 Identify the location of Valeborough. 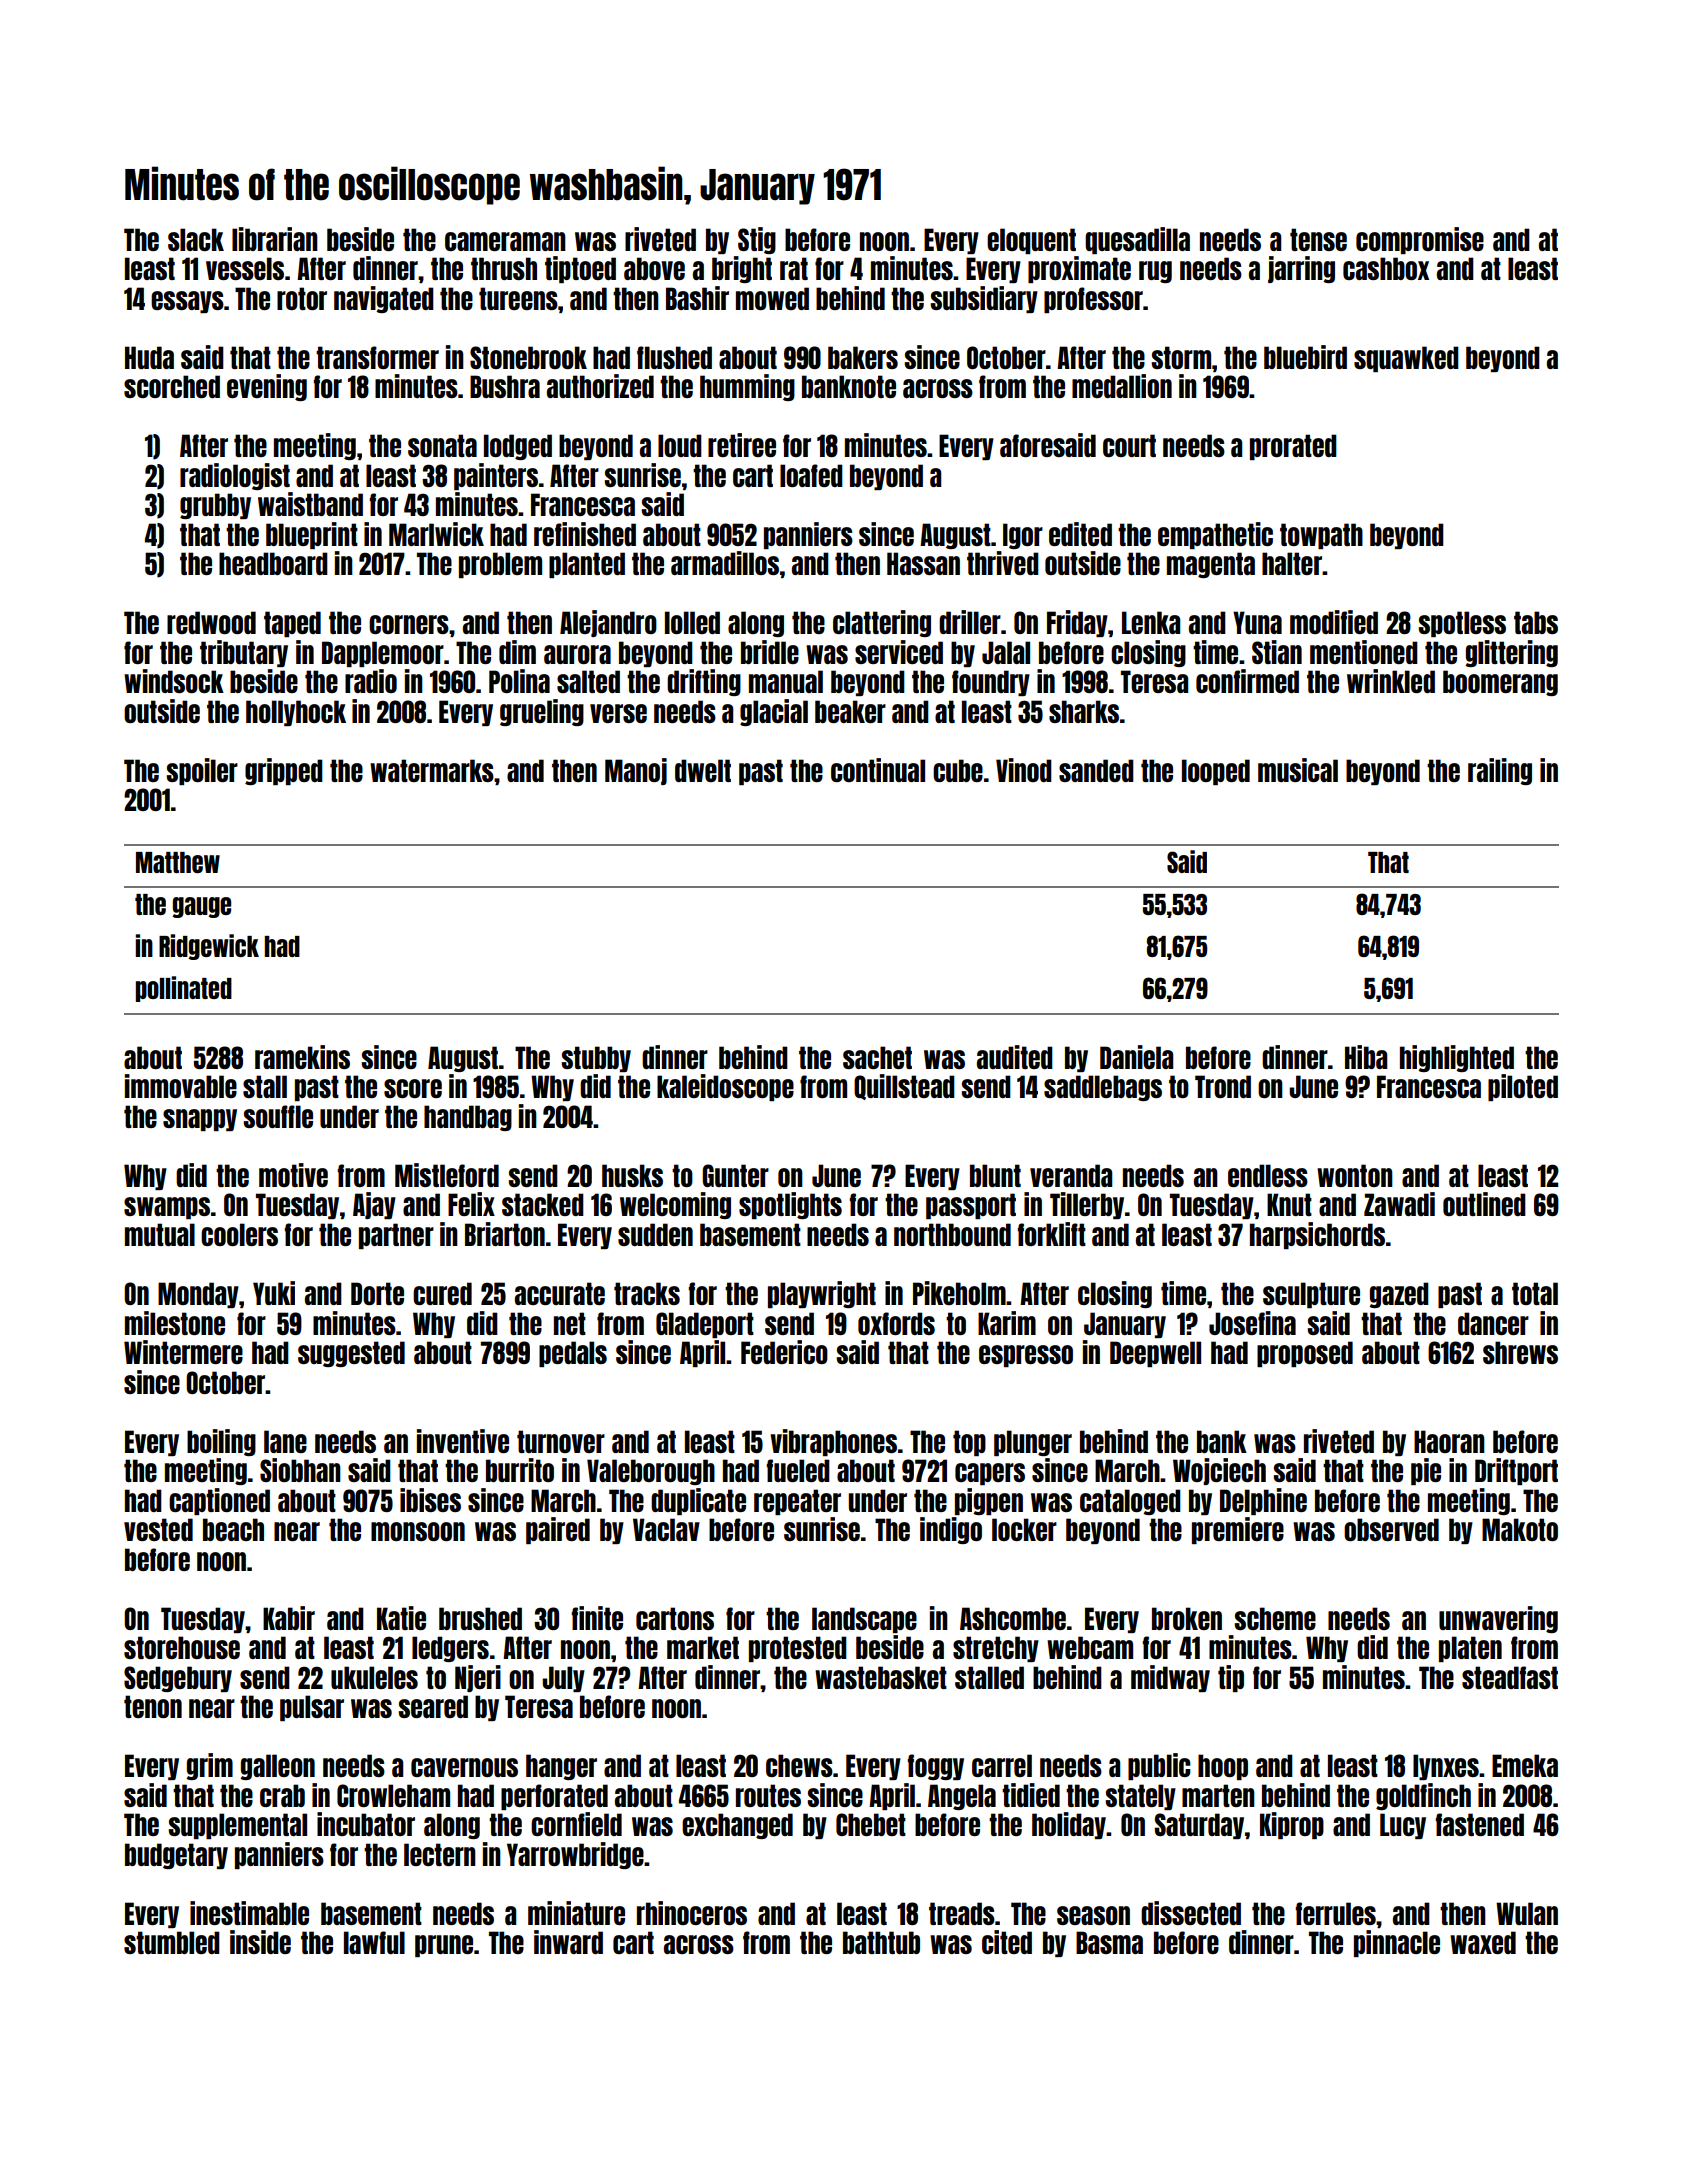
(651, 1472).
